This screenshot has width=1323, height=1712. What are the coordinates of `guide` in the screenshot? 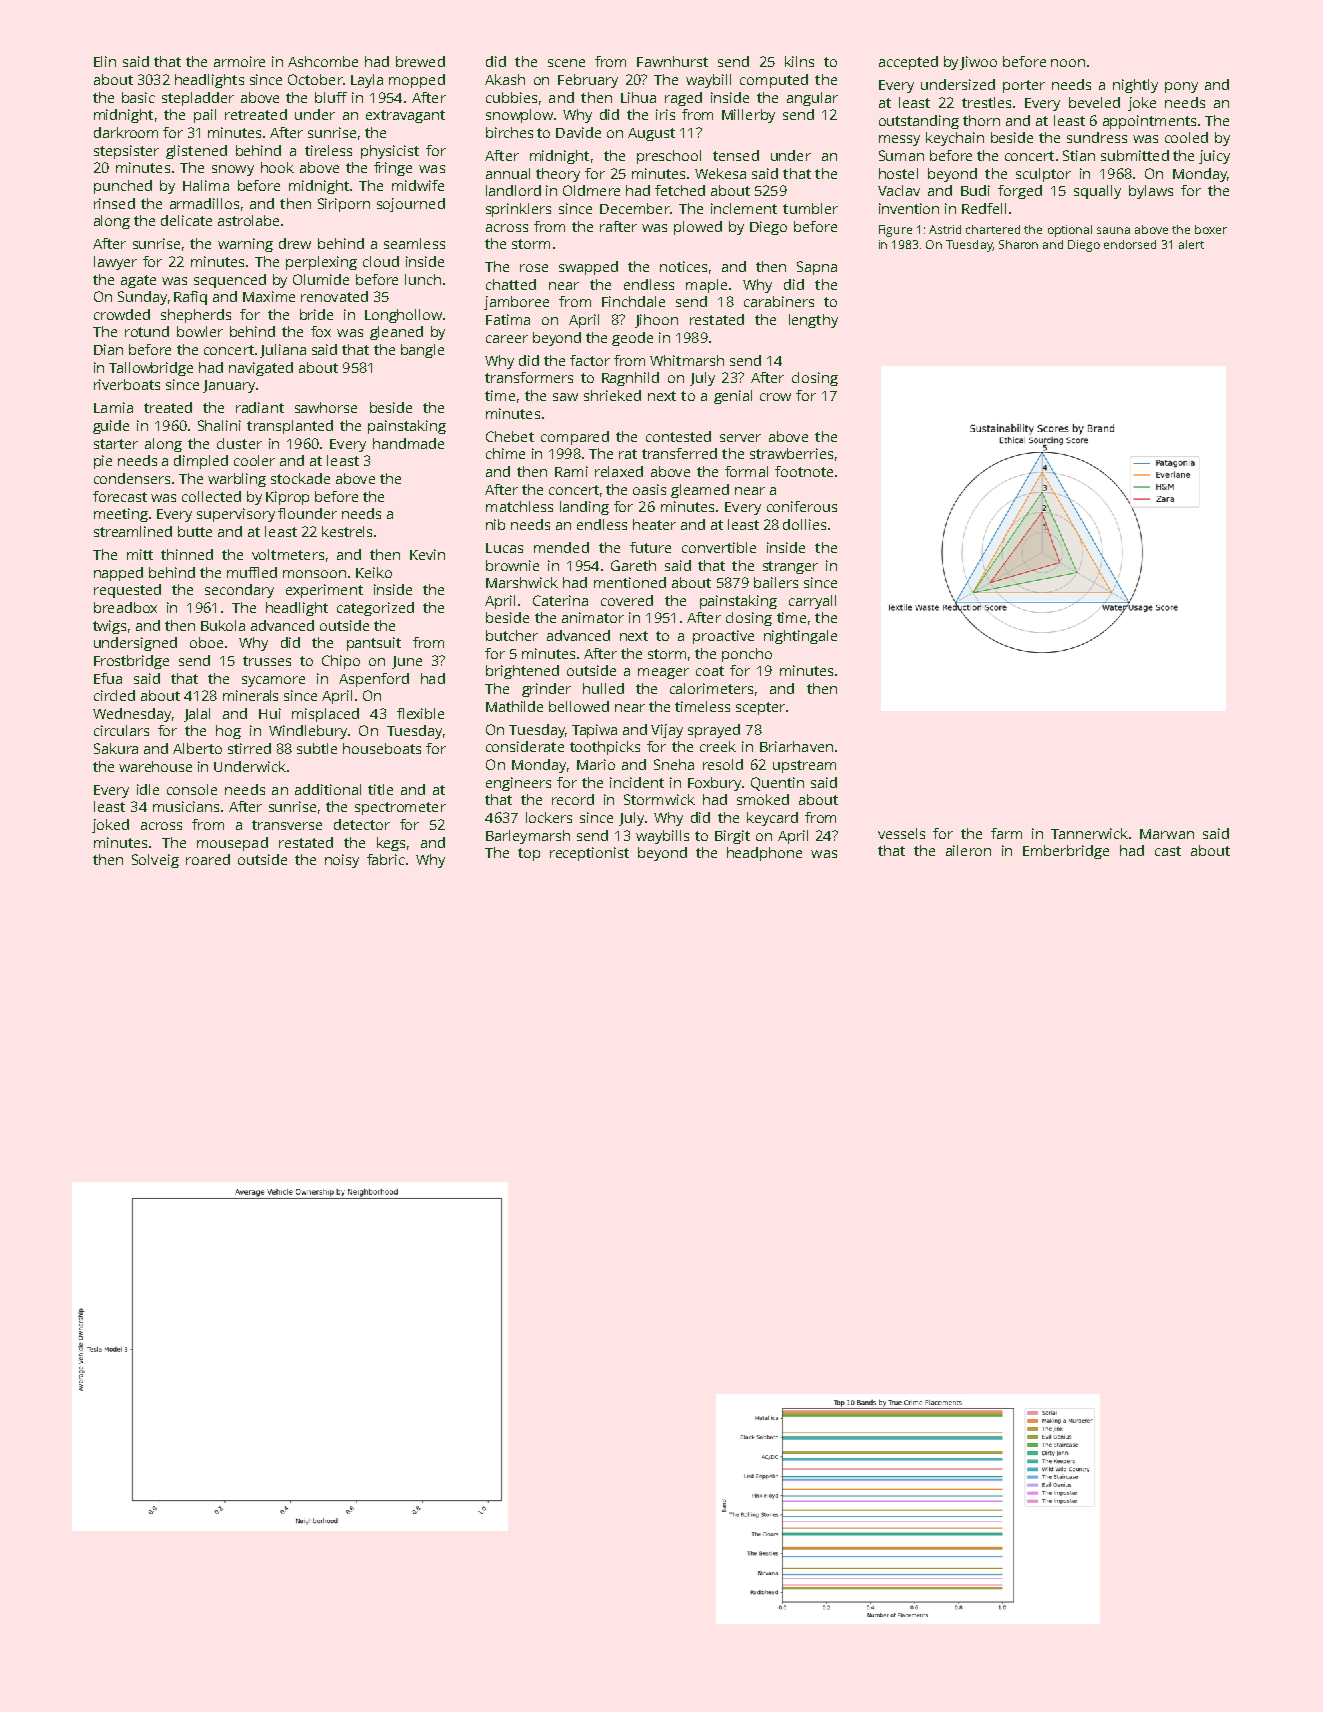 It's located at (111, 427).
